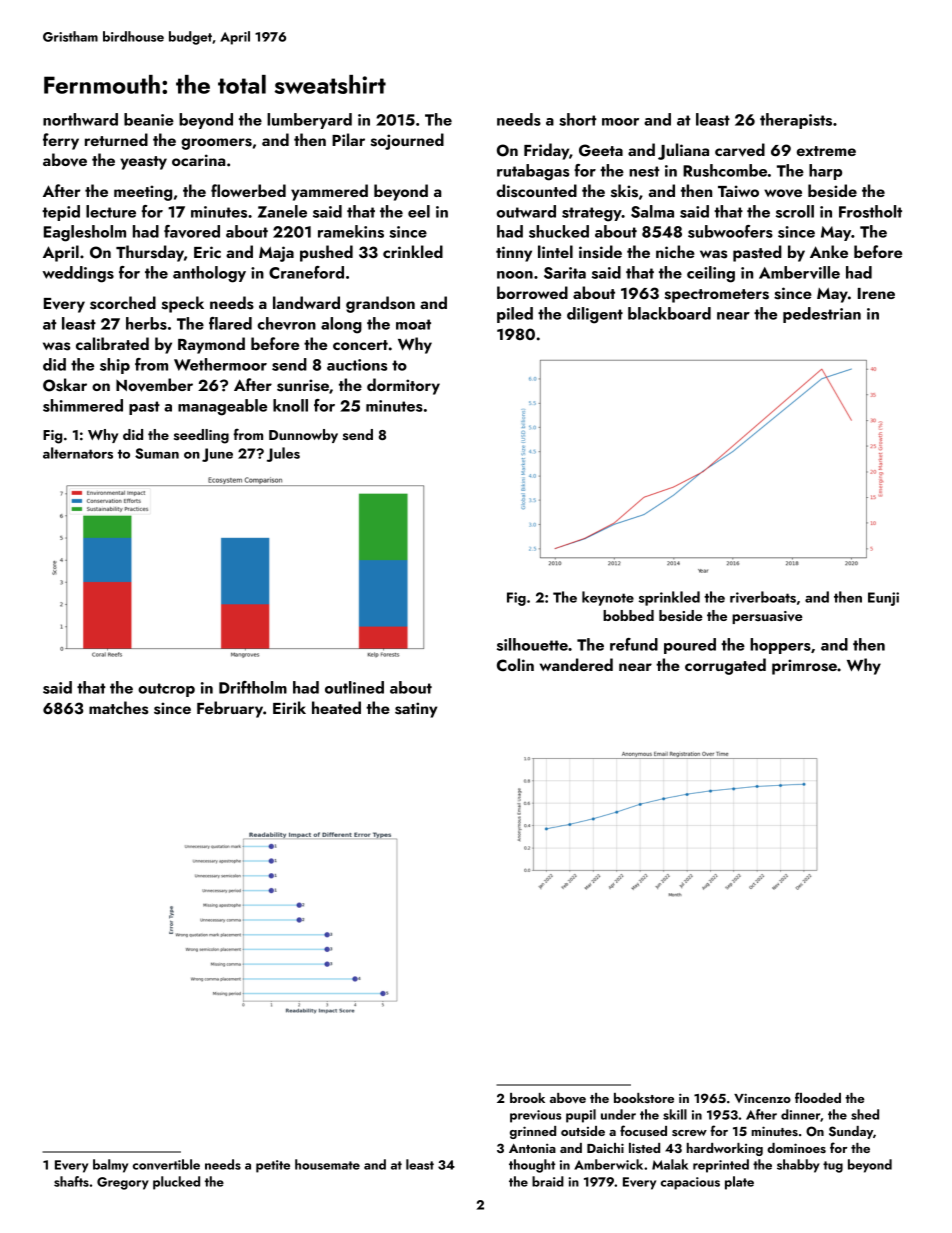  I want to click on Eric, so click(207, 252).
